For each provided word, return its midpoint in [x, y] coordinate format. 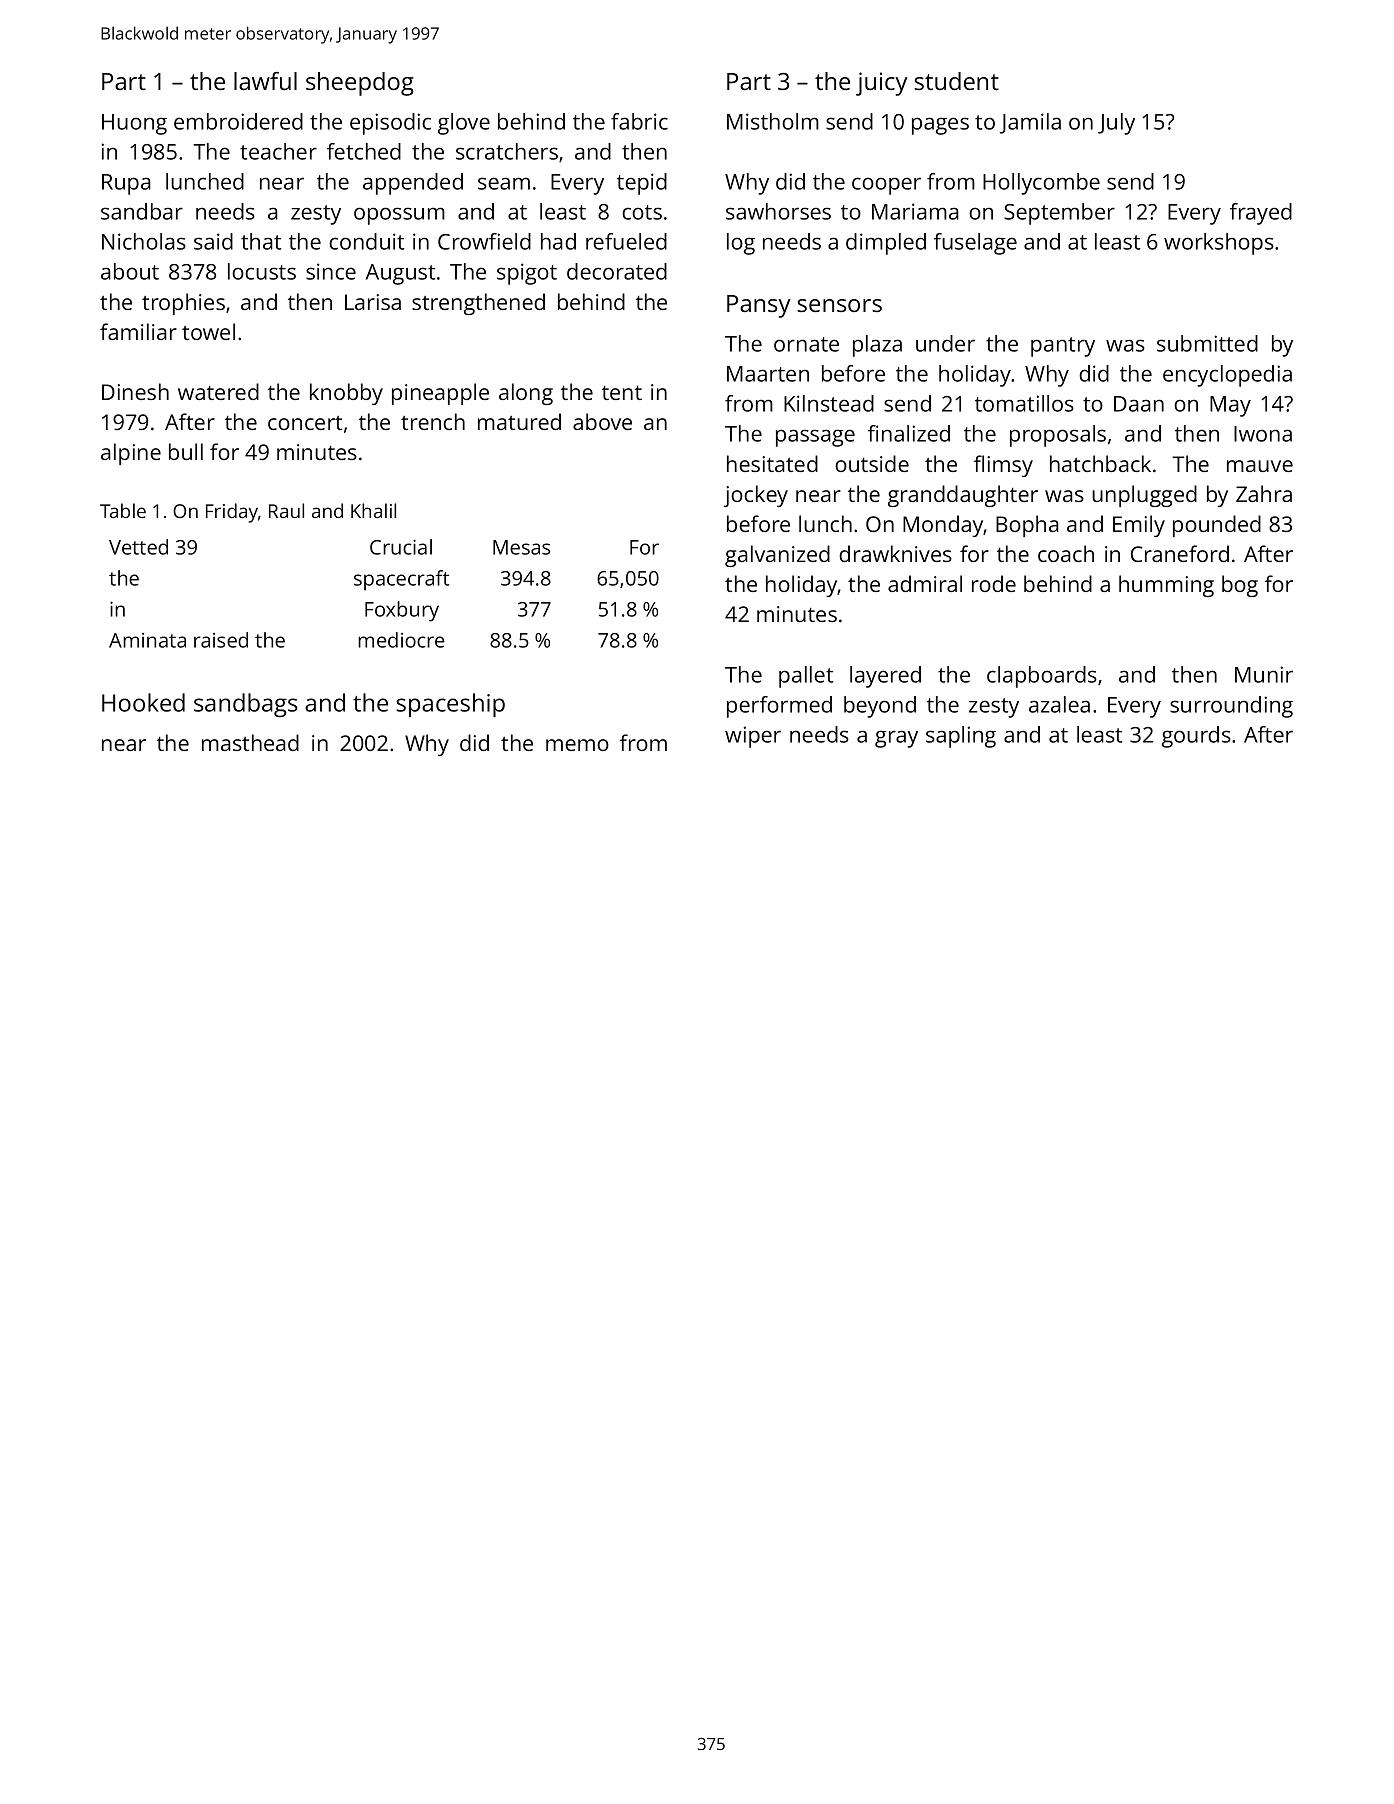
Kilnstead [829, 403]
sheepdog [360, 84]
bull [186, 451]
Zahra [1264, 493]
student [956, 81]
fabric [639, 121]
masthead [250, 742]
